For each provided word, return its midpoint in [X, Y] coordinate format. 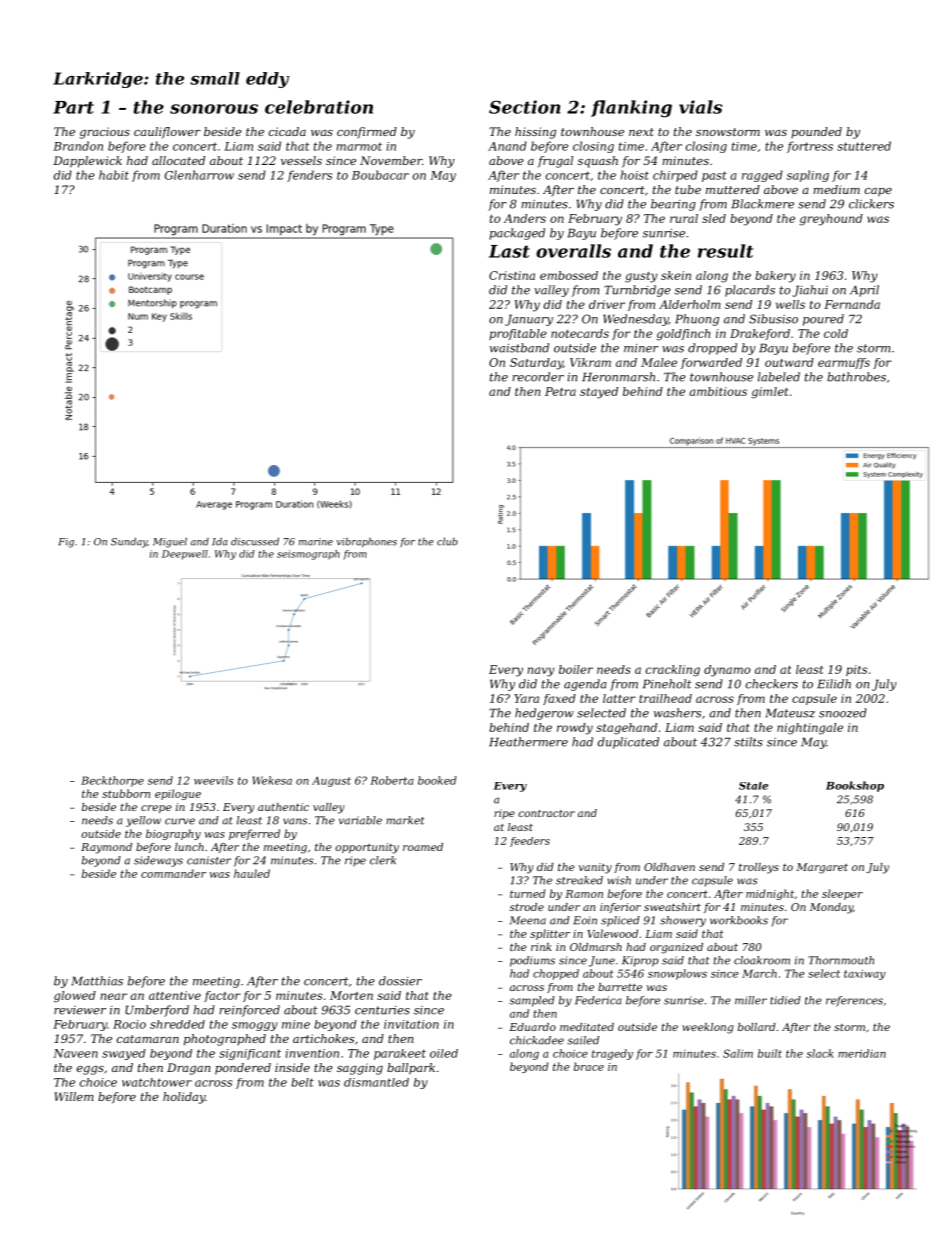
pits [856, 670]
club [447, 542]
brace [589, 1066]
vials [700, 107]
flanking [631, 109]
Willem [74, 1096]
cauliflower [167, 132]
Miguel [170, 543]
